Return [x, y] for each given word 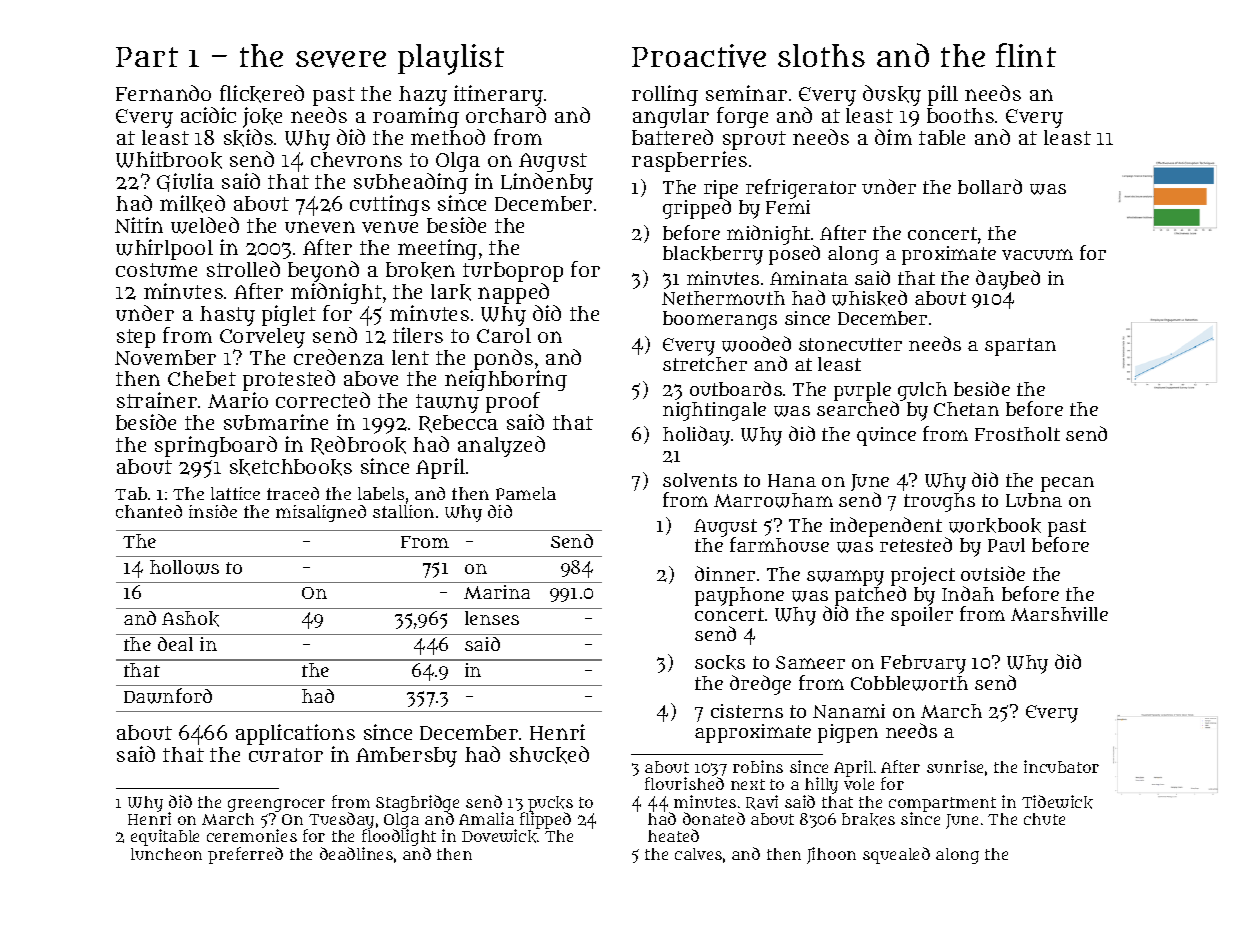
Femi [788, 207]
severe [341, 59]
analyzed [501, 446]
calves [698, 854]
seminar [746, 93]
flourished [684, 784]
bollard [990, 186]
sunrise [955, 766]
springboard [216, 446]
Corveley [262, 338]
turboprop [513, 272]
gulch [922, 391]
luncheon [166, 854]
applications [295, 734]
